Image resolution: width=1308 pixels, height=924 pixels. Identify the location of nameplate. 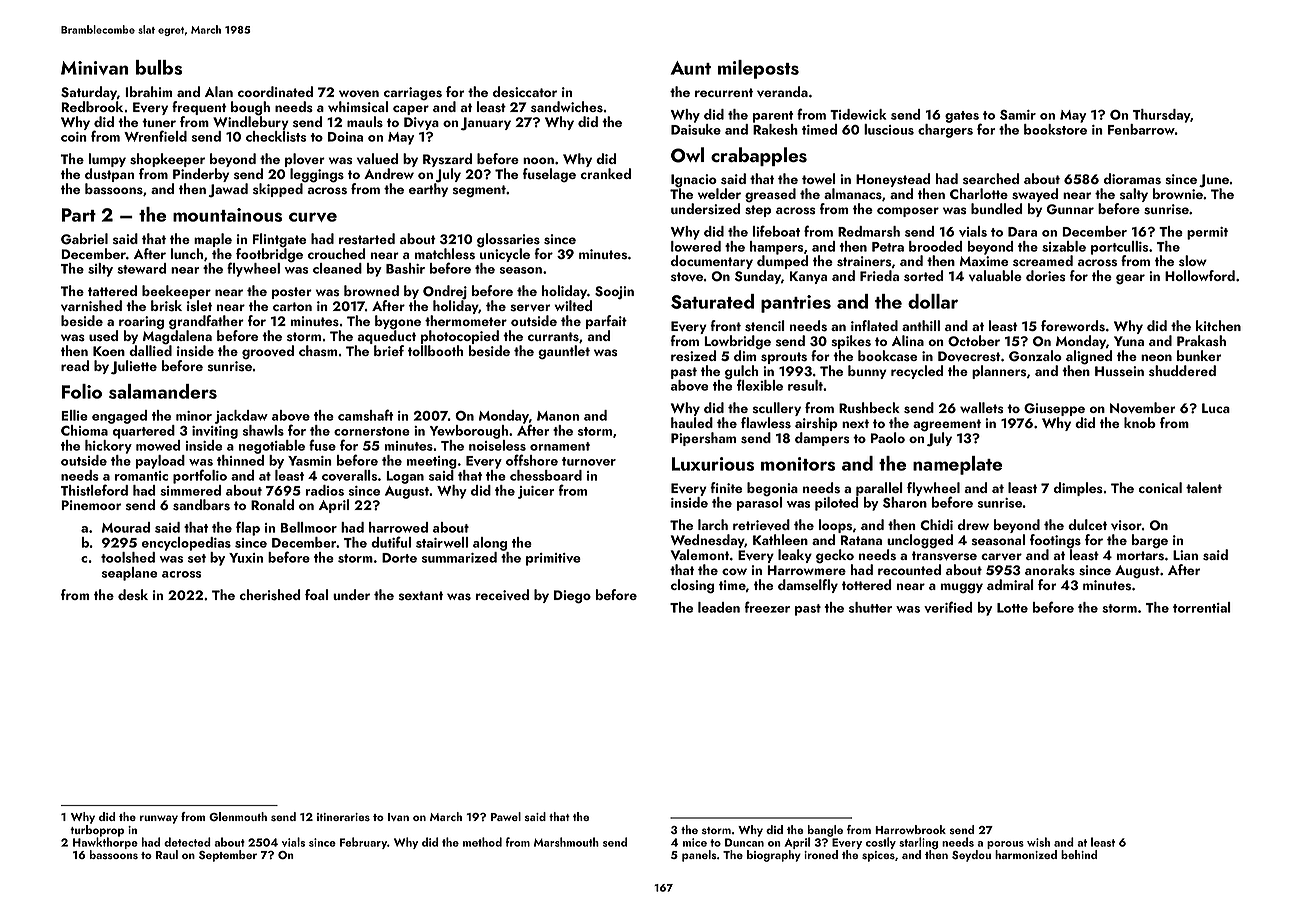
(957, 465).
